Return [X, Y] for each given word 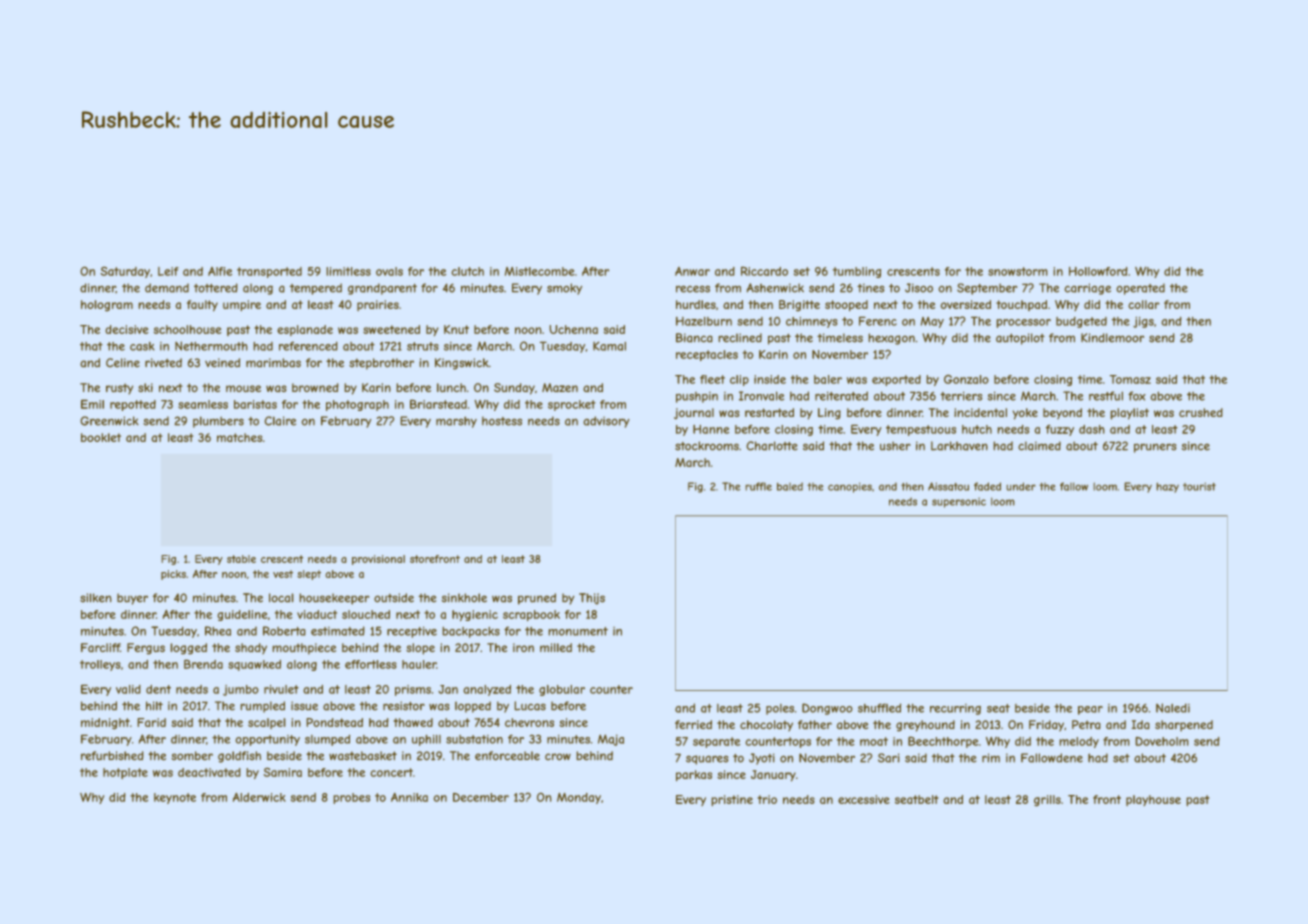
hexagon [891, 339]
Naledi [1173, 708]
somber [192, 756]
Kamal [609, 346]
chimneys [812, 322]
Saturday [125, 272]
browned [315, 387]
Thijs [592, 599]
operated [1140, 289]
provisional [378, 560]
